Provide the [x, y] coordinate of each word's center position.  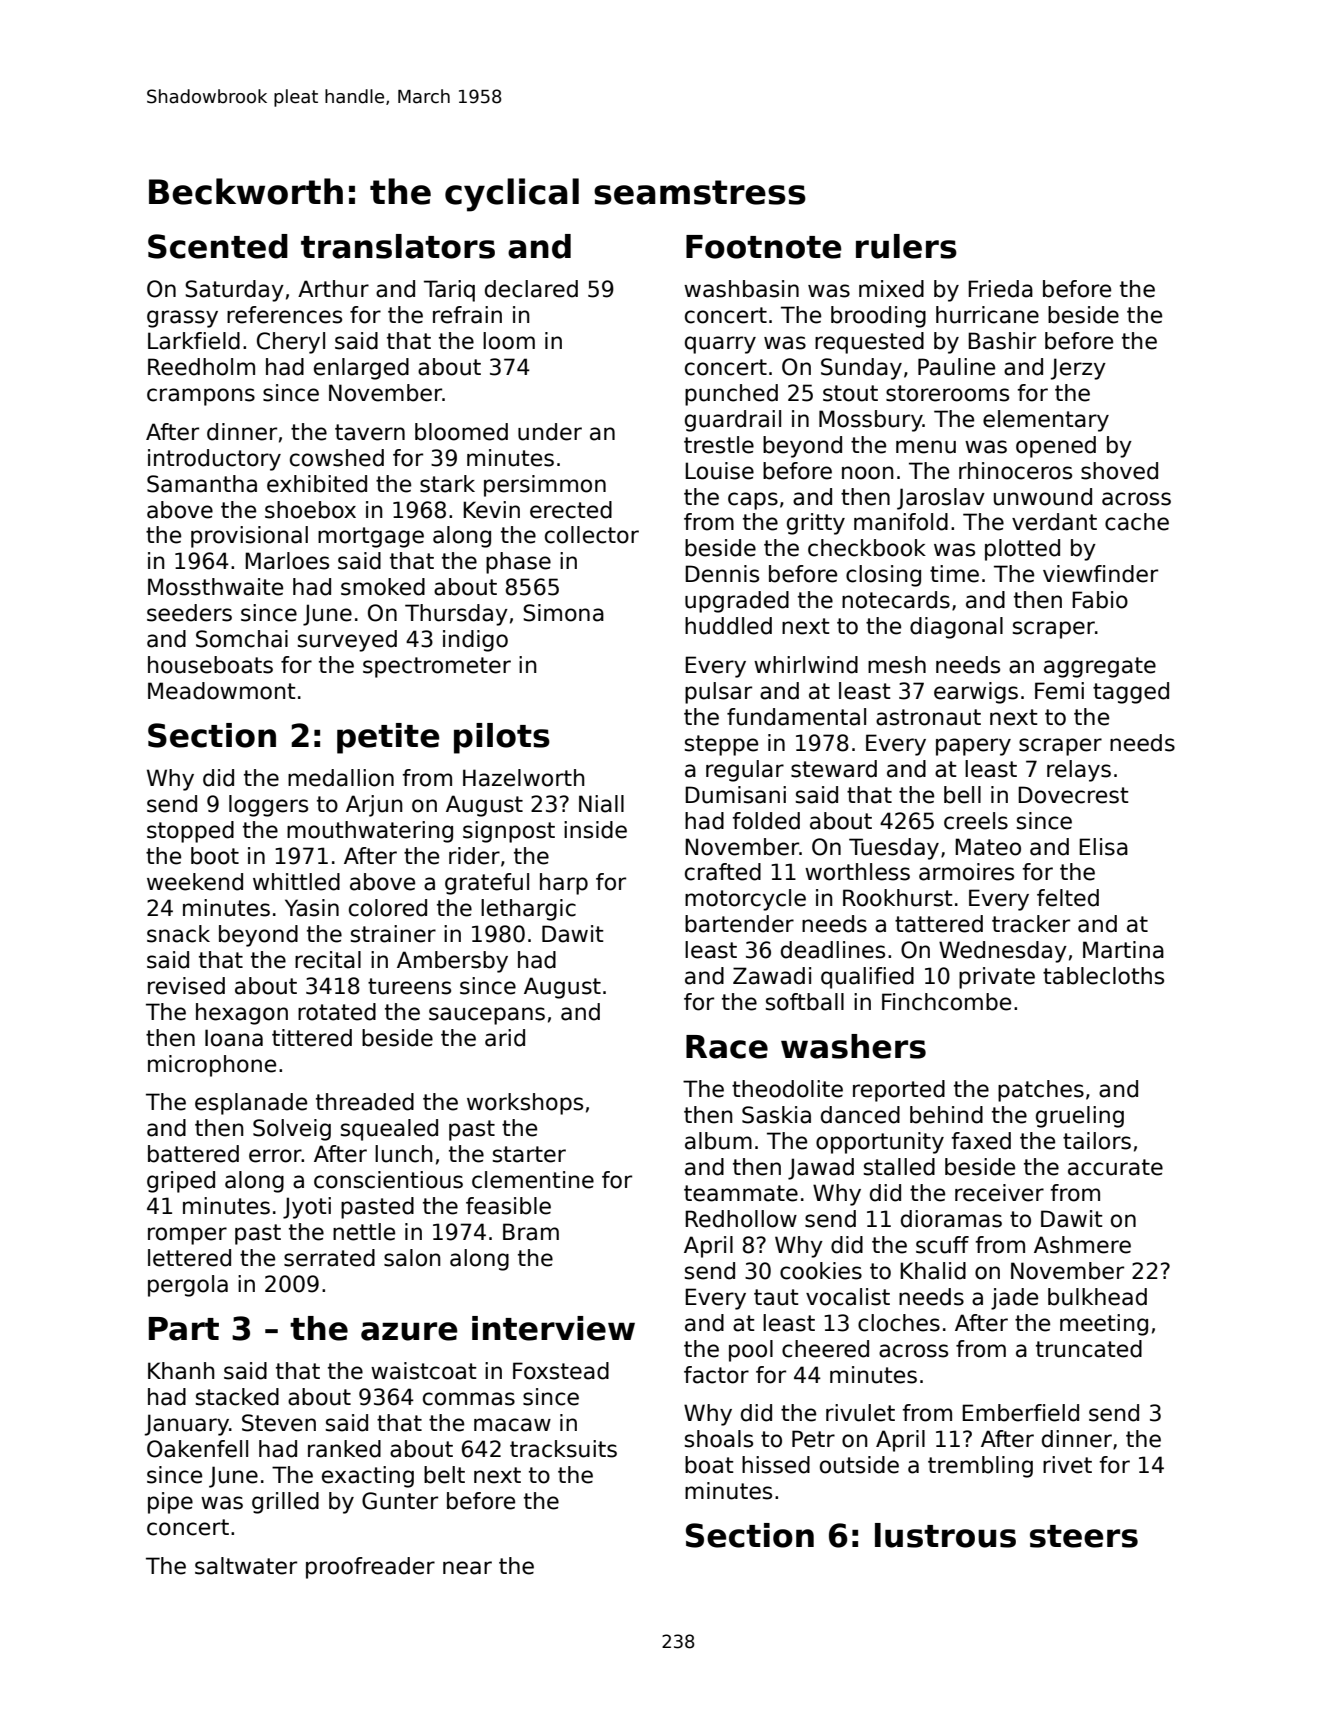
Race [727, 1047]
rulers [906, 246]
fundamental [796, 717]
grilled [285, 1503]
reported [899, 1091]
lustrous [945, 1535]
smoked [383, 587]
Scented [218, 246]
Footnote [763, 247]
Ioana [234, 1038]
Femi [1059, 691]
